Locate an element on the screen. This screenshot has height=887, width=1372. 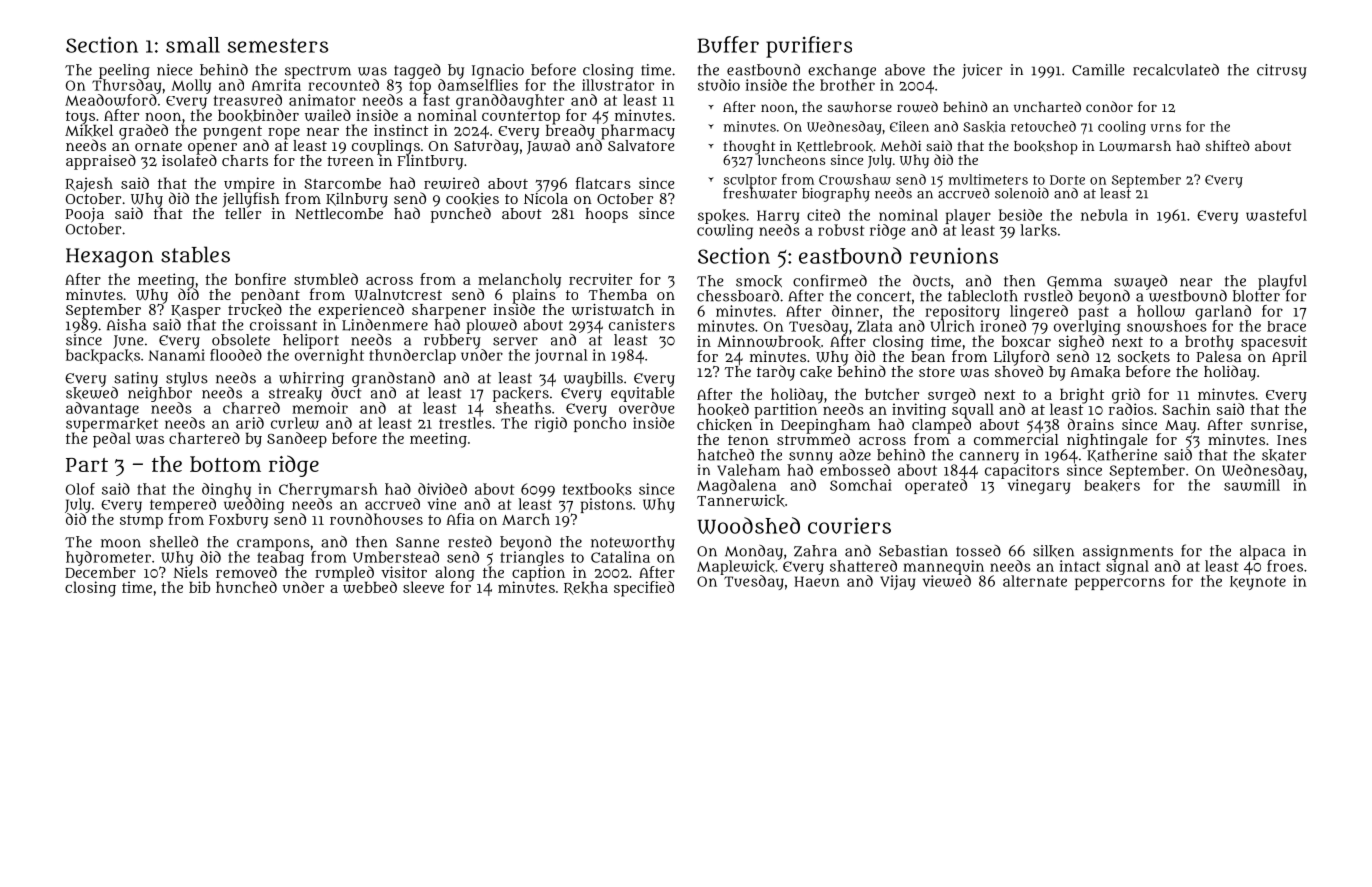
solenoid is located at coordinates (1022, 193).
